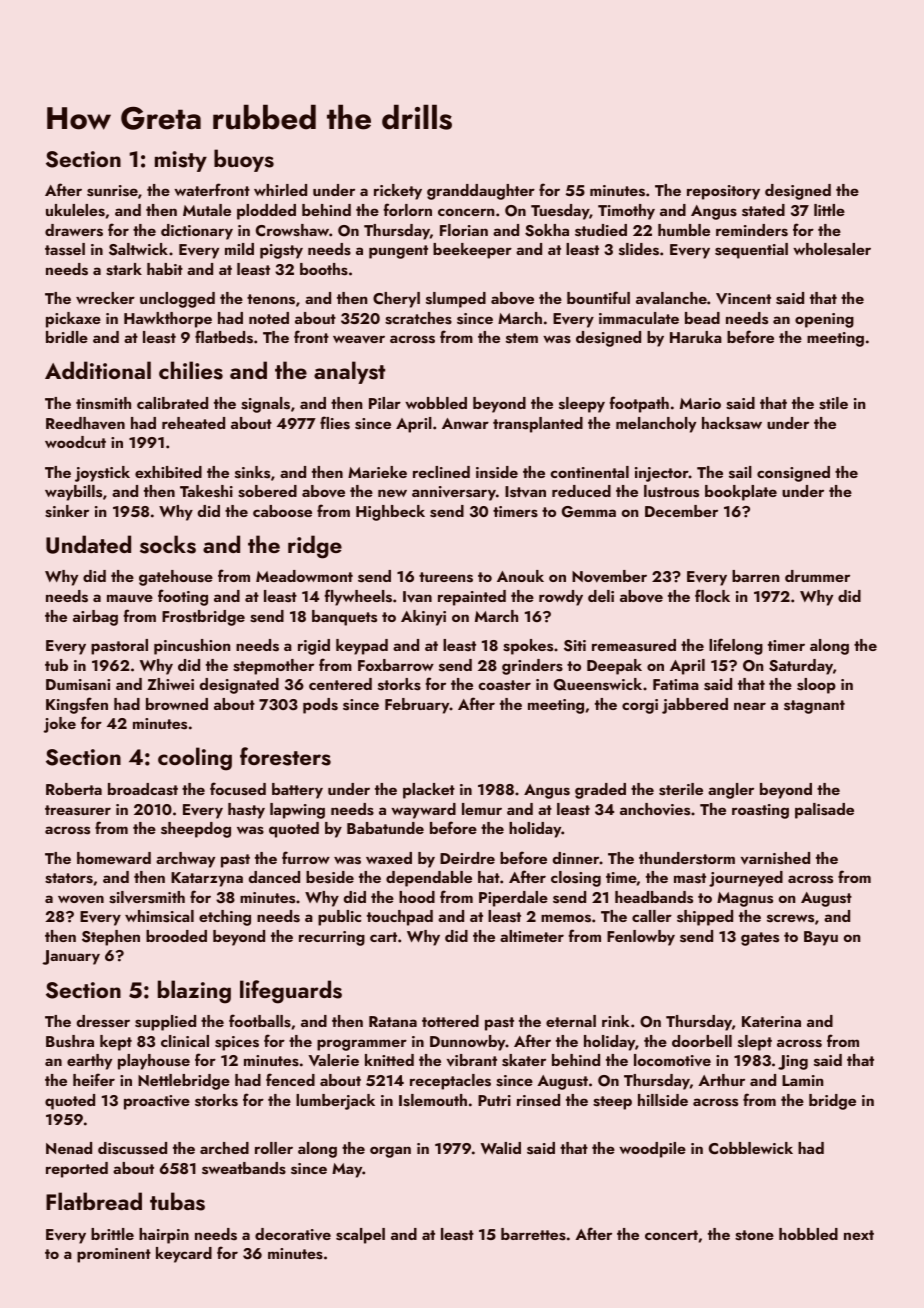  I want to click on little, so click(829, 210).
